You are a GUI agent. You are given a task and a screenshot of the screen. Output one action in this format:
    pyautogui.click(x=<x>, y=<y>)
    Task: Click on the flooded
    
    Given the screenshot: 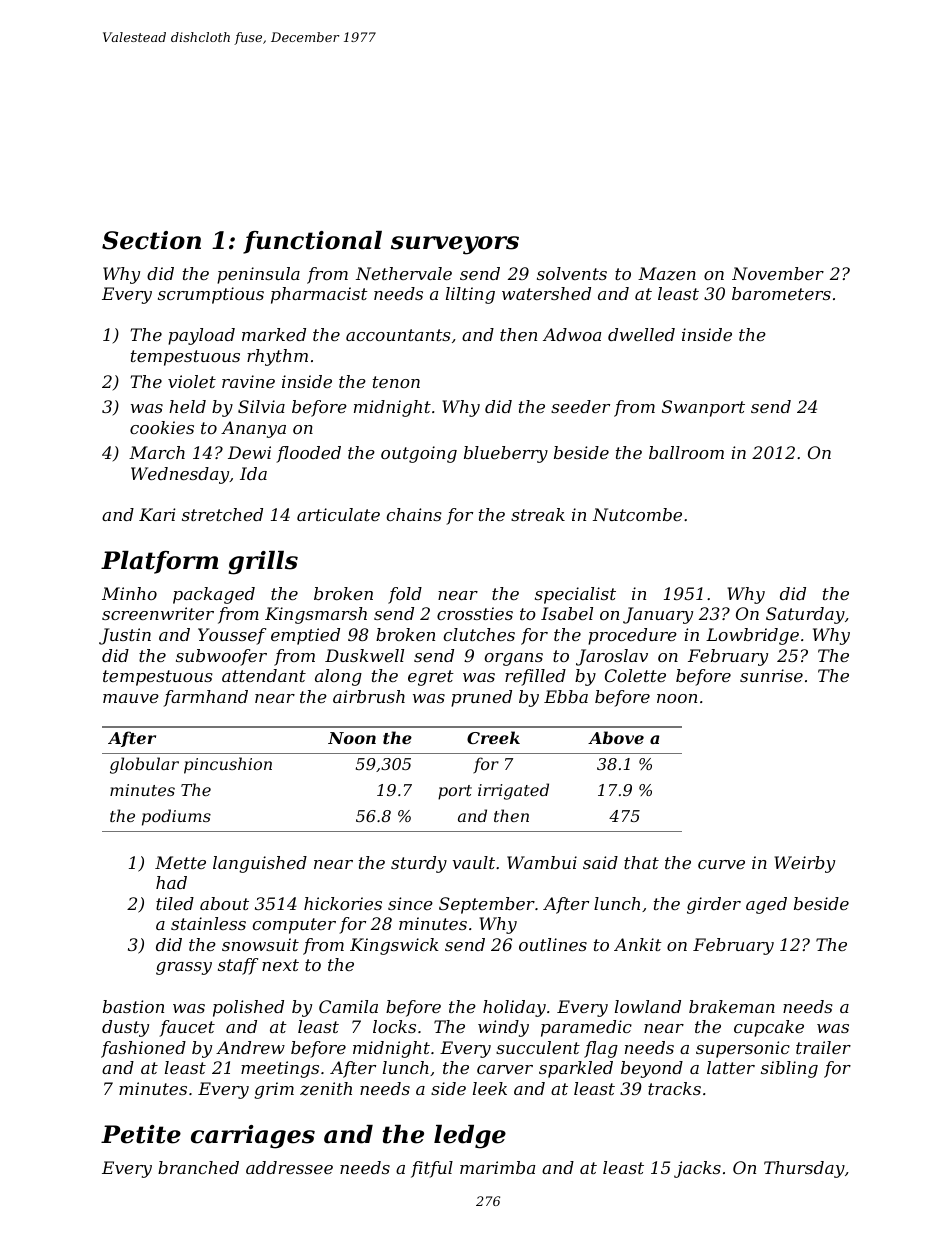 What is the action you would take?
    pyautogui.click(x=308, y=454)
